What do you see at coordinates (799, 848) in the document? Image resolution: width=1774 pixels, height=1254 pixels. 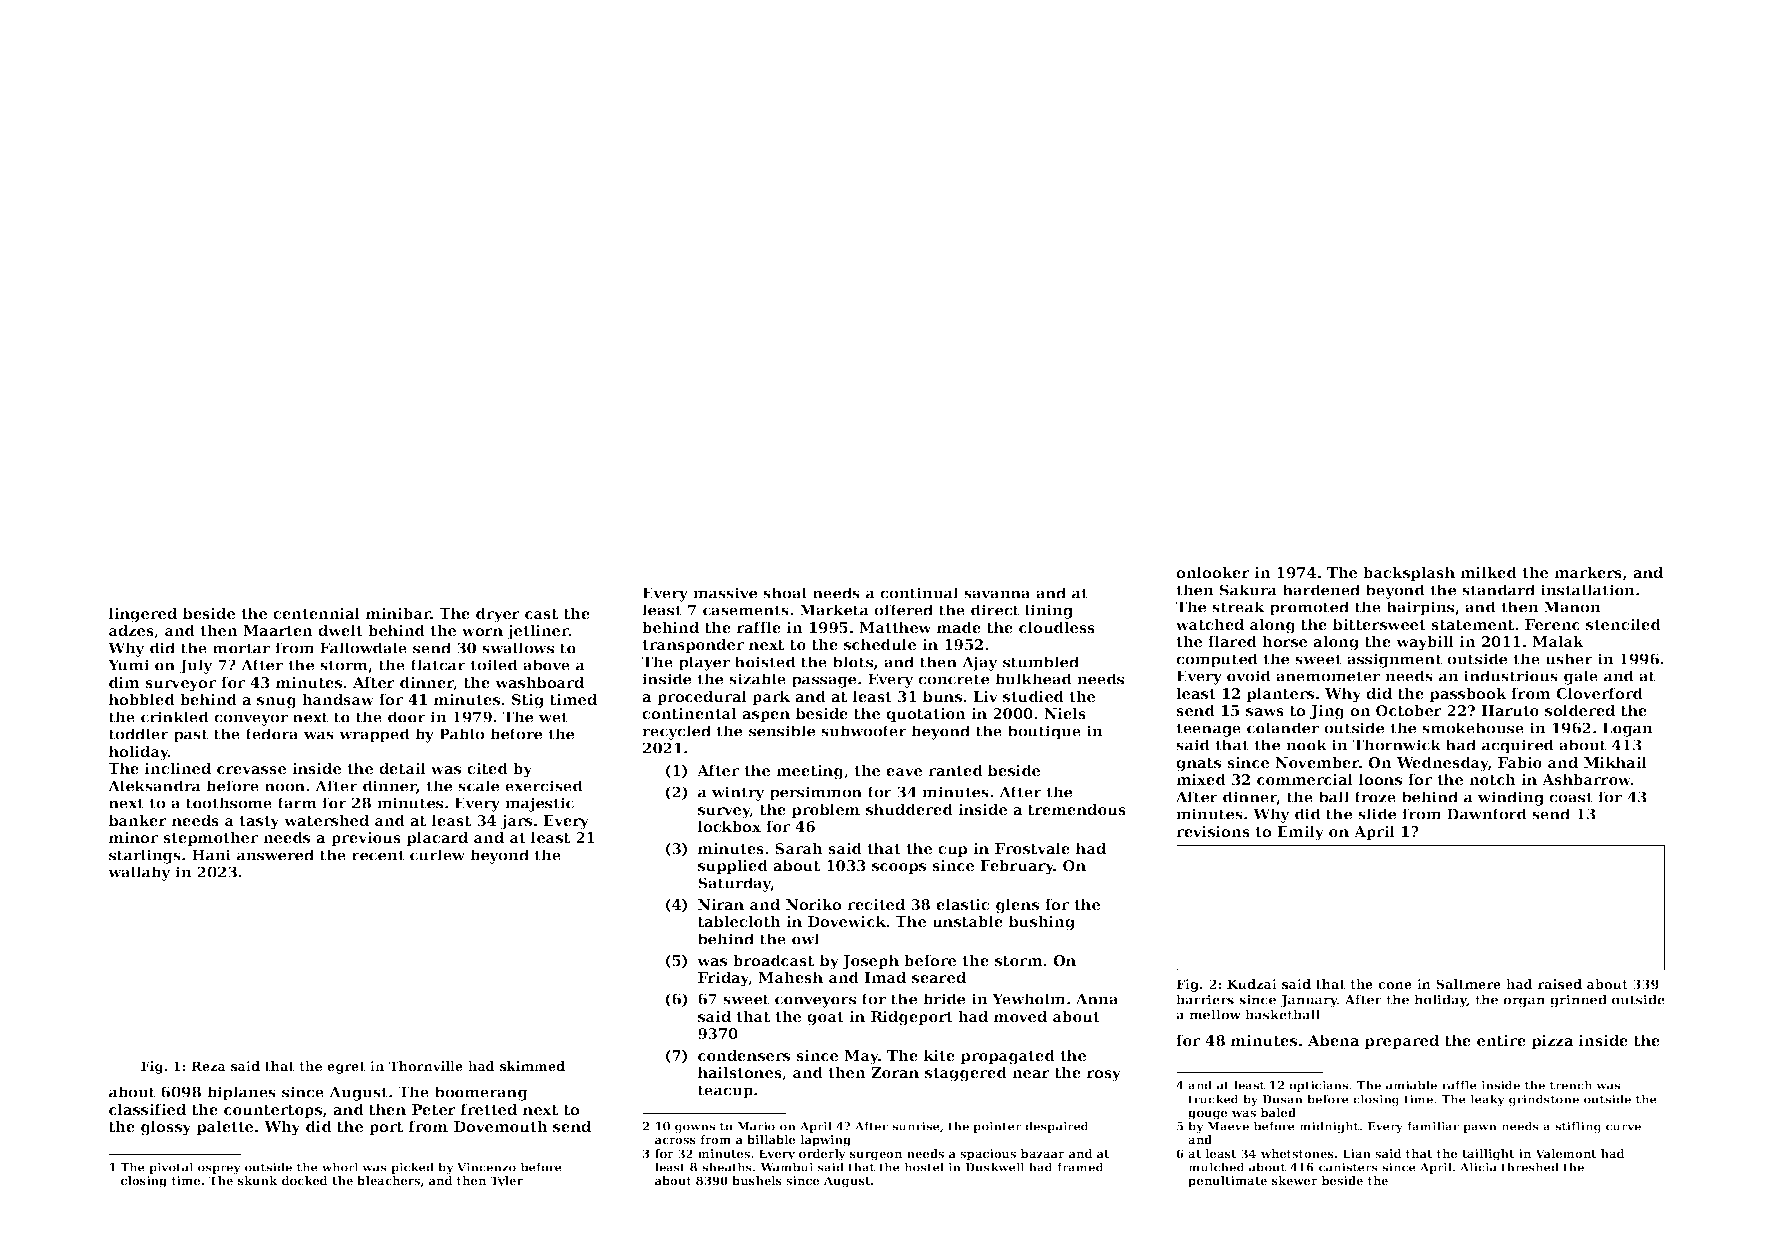 I see `Sarah` at bounding box center [799, 848].
